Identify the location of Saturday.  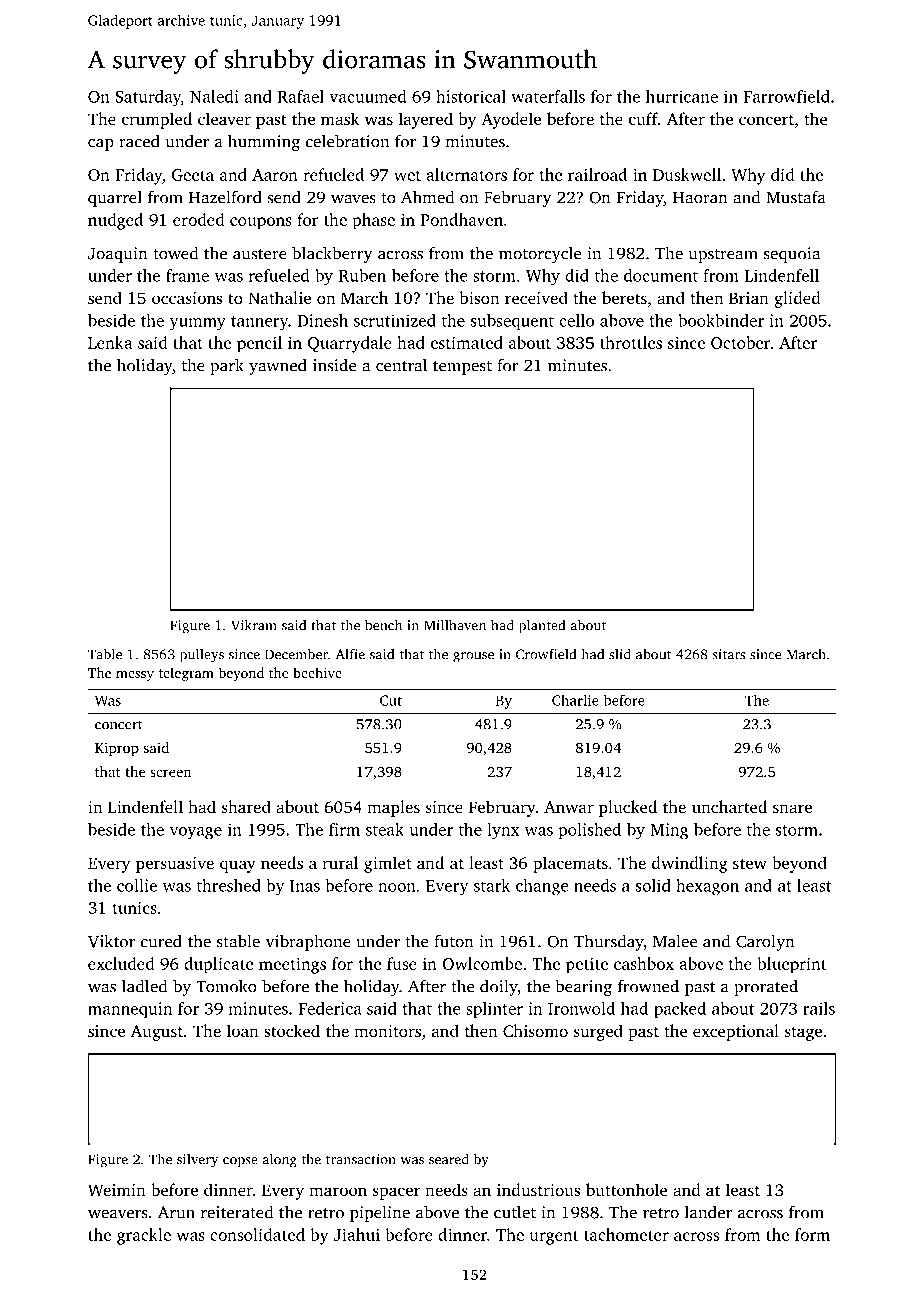
(148, 98).
